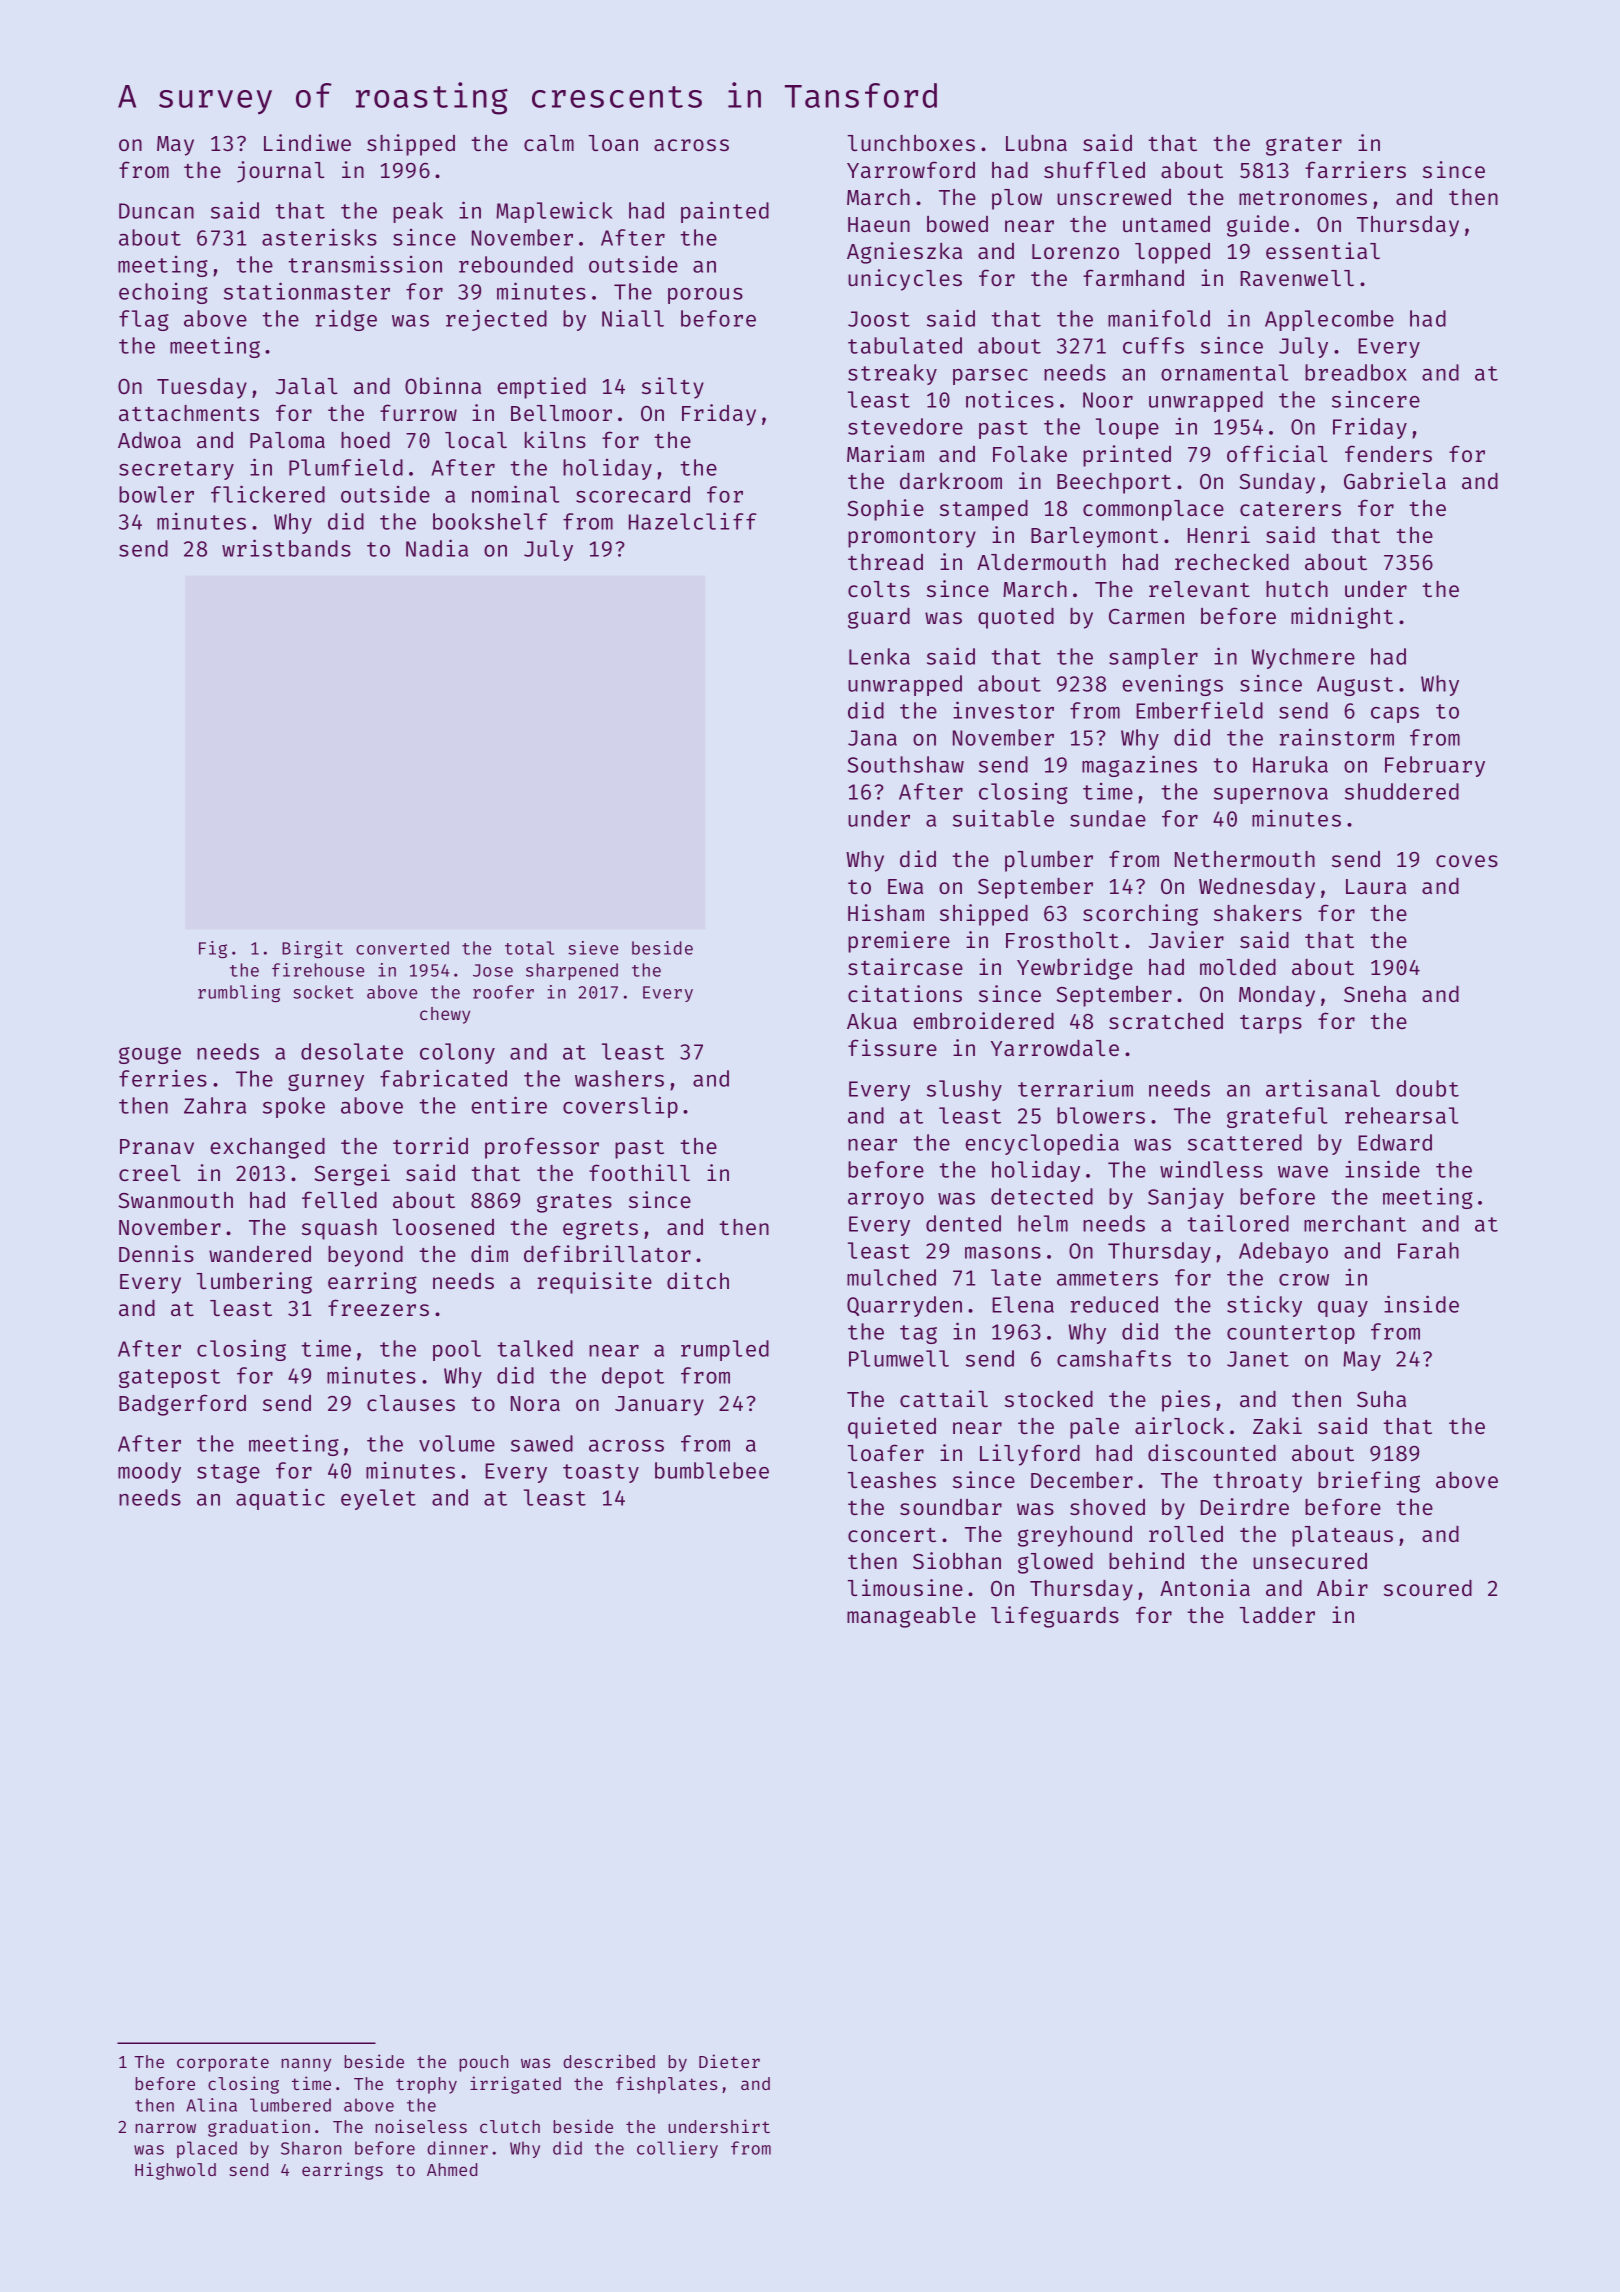 This image has height=2292, width=1620. I want to click on echoing, so click(163, 293).
